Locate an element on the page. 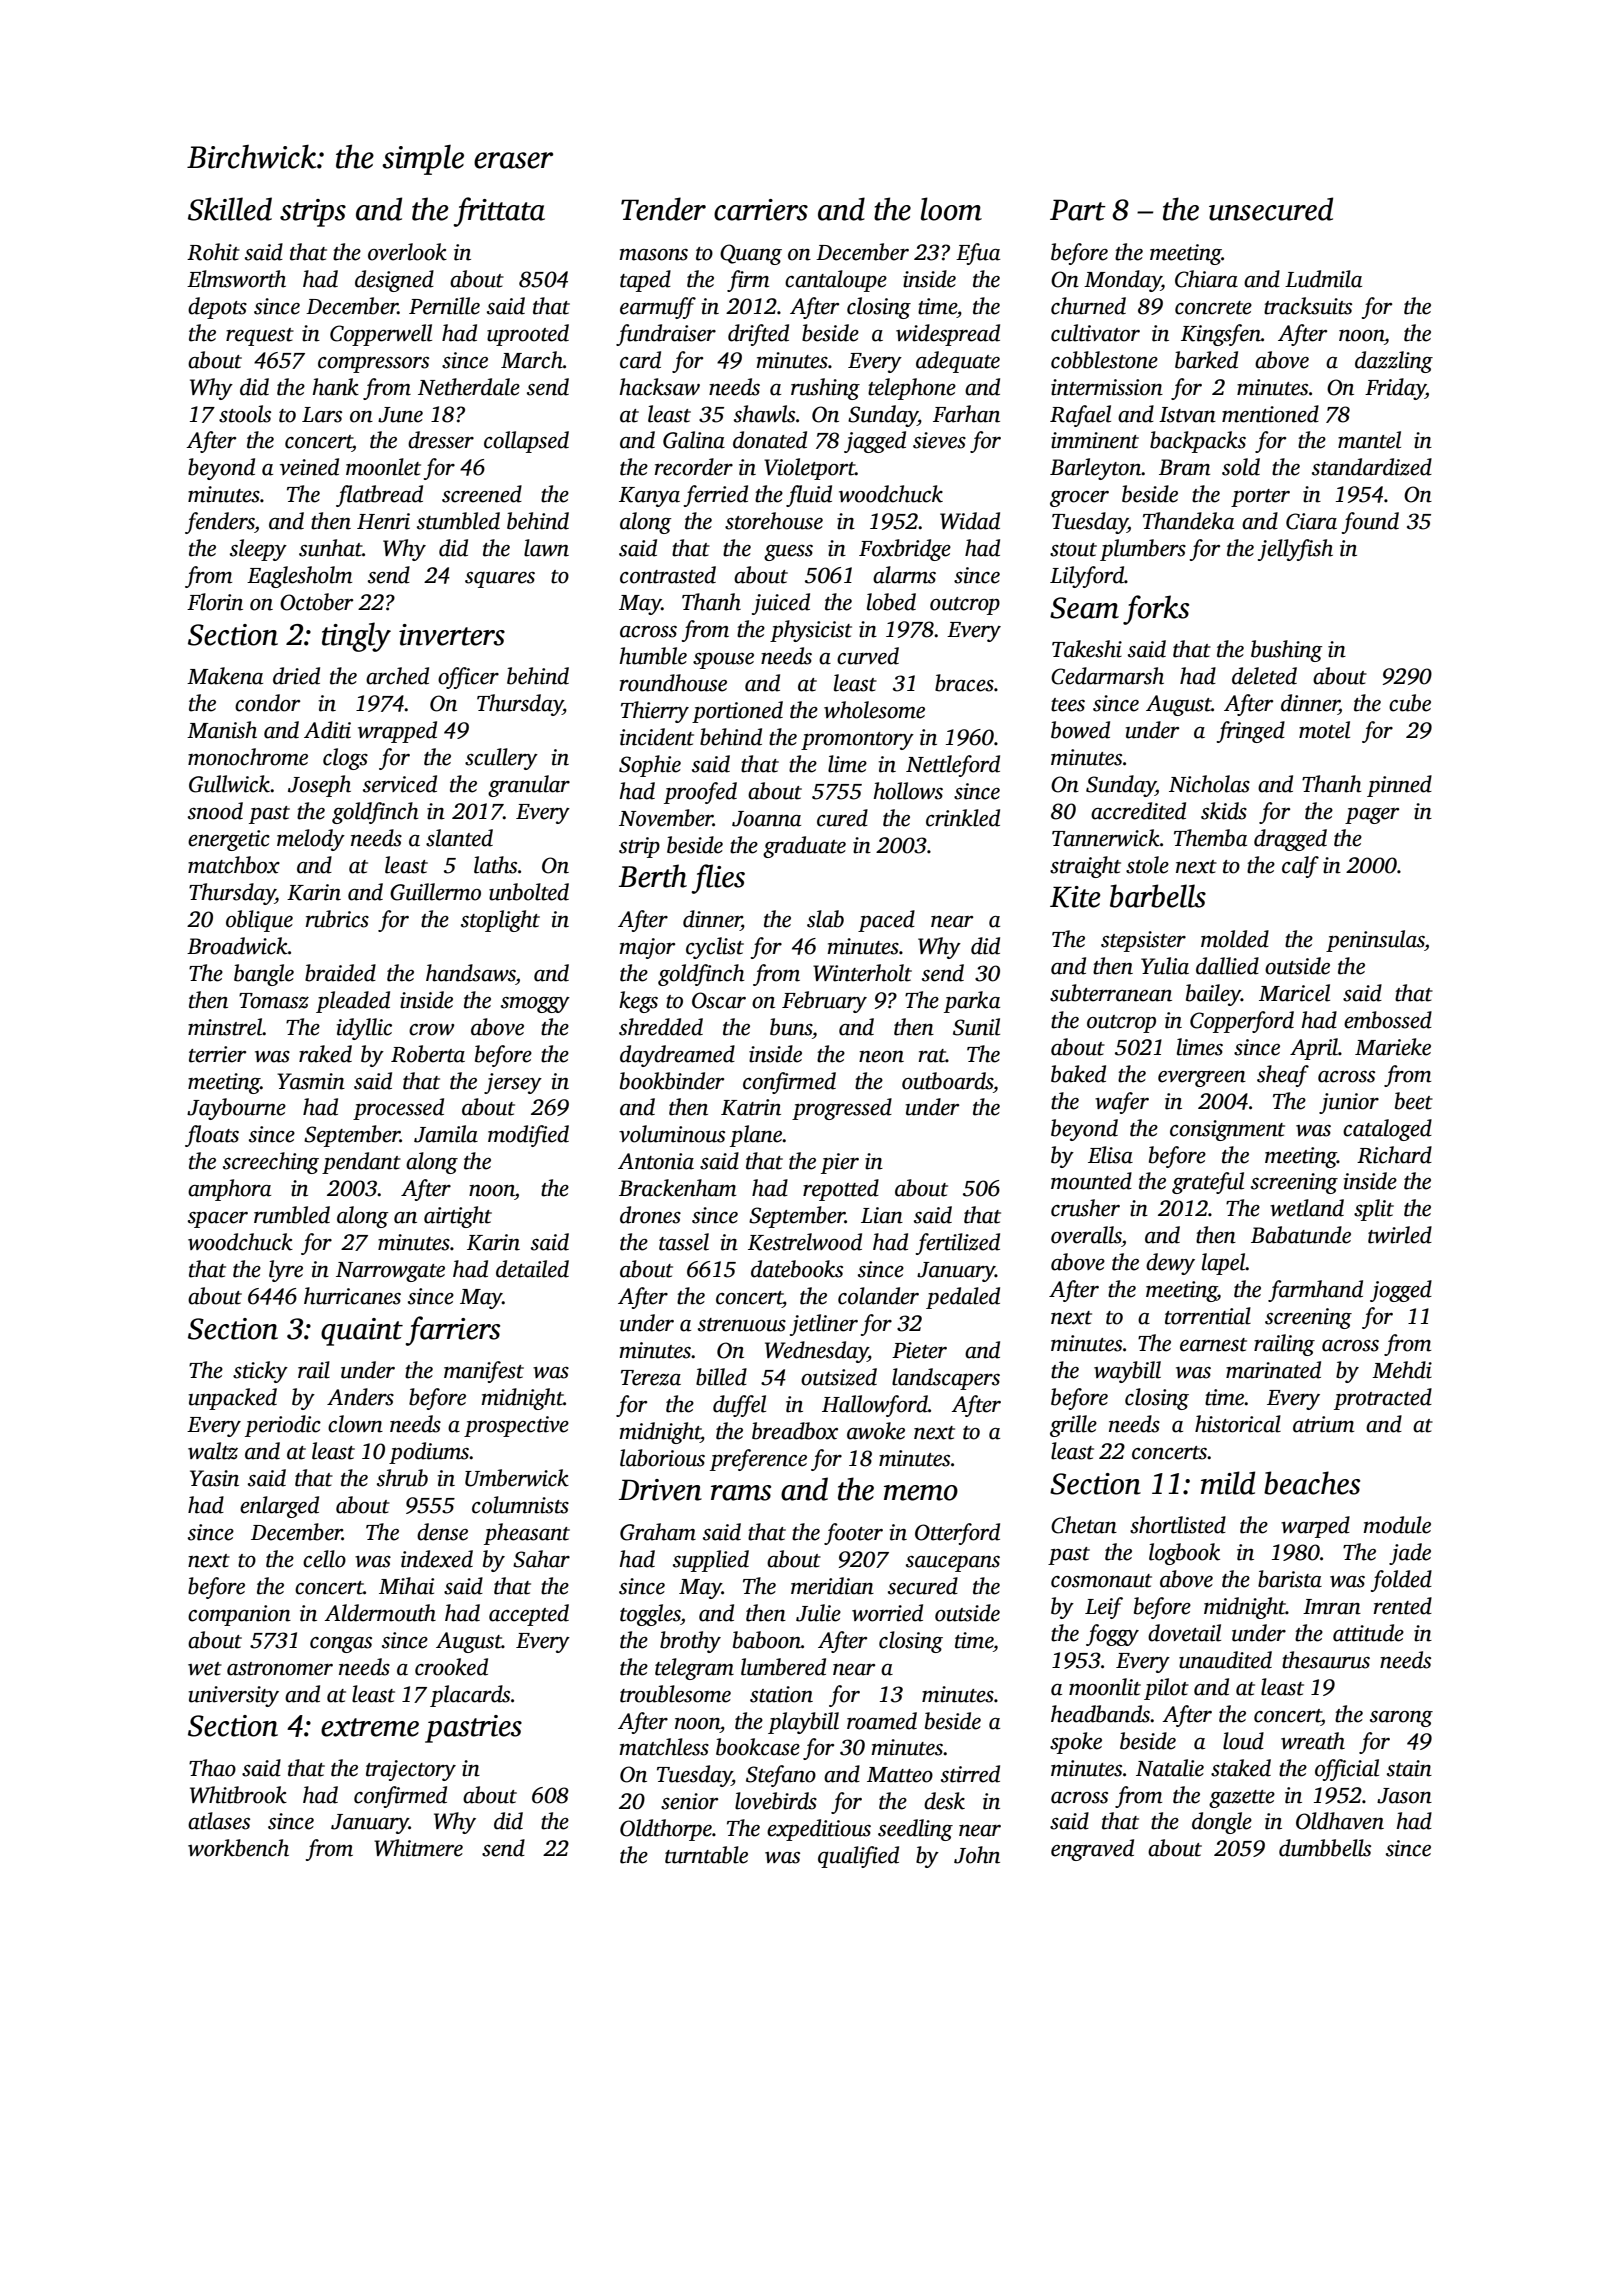  Jason is located at coordinates (1404, 1796).
